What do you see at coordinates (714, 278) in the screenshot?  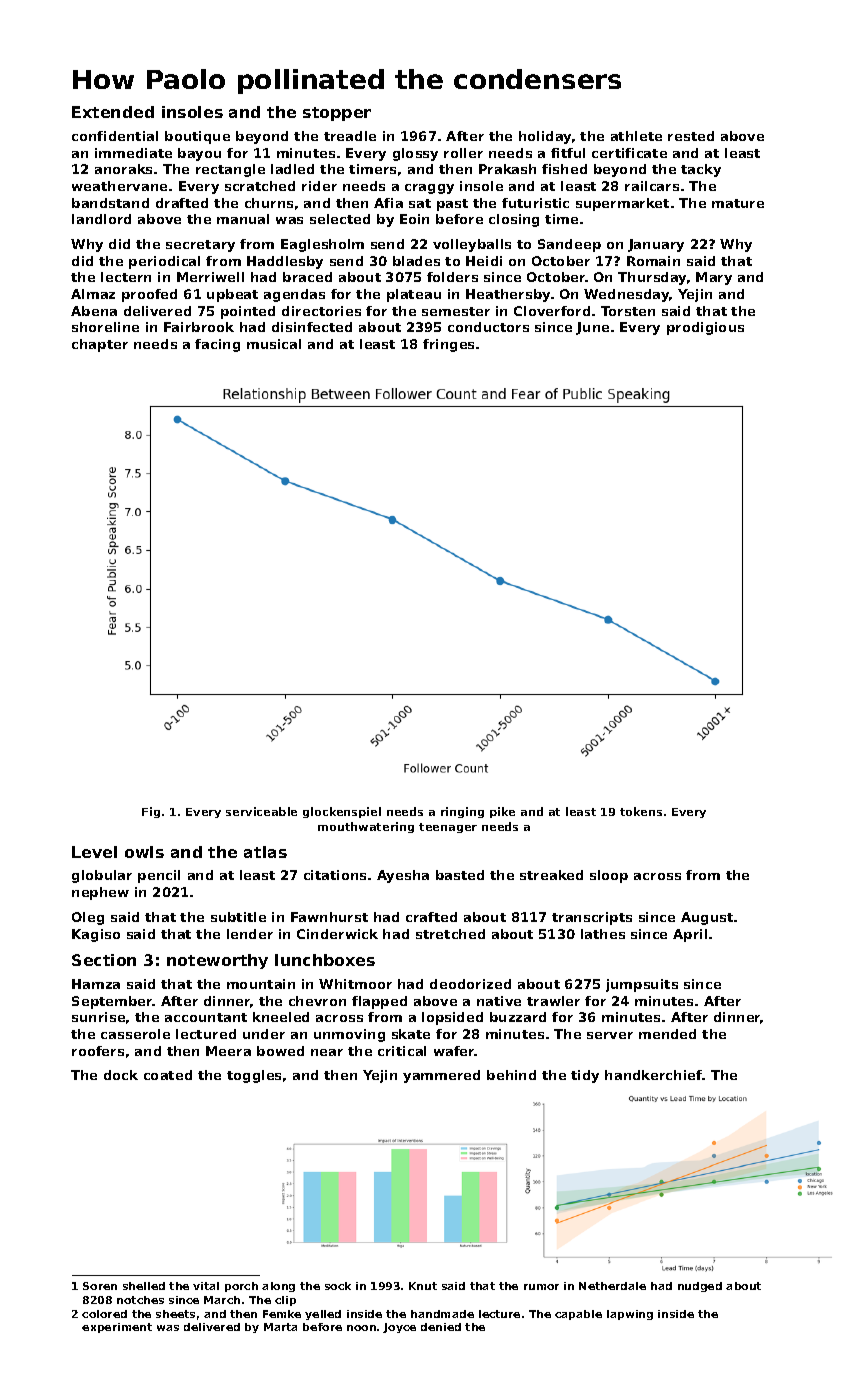 I see `Mary` at bounding box center [714, 278].
